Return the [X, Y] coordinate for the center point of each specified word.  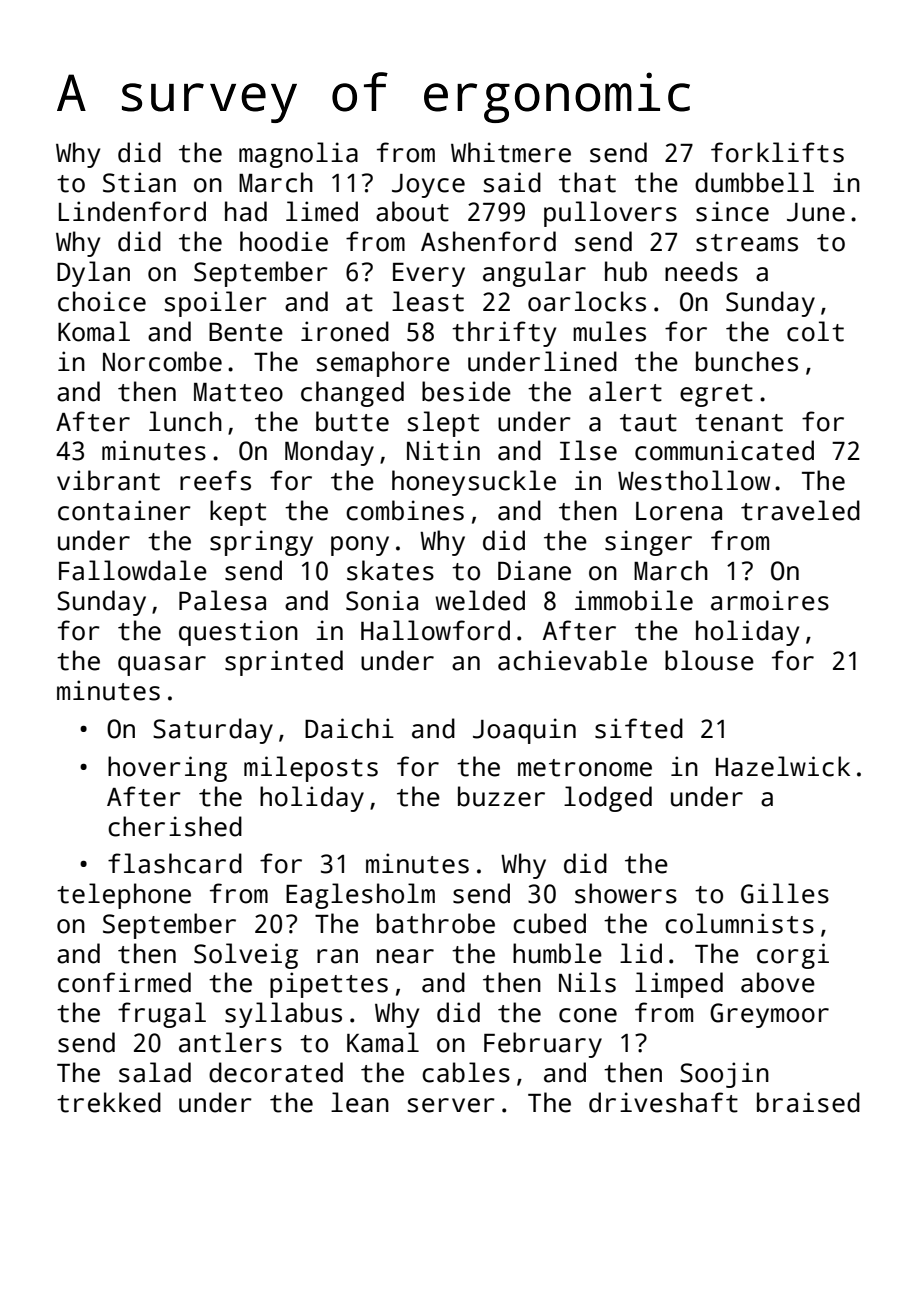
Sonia [382, 600]
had [246, 211]
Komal [94, 331]
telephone [124, 896]
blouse [709, 660]
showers [626, 893]
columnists [739, 923]
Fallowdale [133, 570]
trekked [109, 1102]
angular [534, 274]
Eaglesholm [360, 896]
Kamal [383, 1042]
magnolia [298, 155]
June [816, 212]
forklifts [777, 152]
